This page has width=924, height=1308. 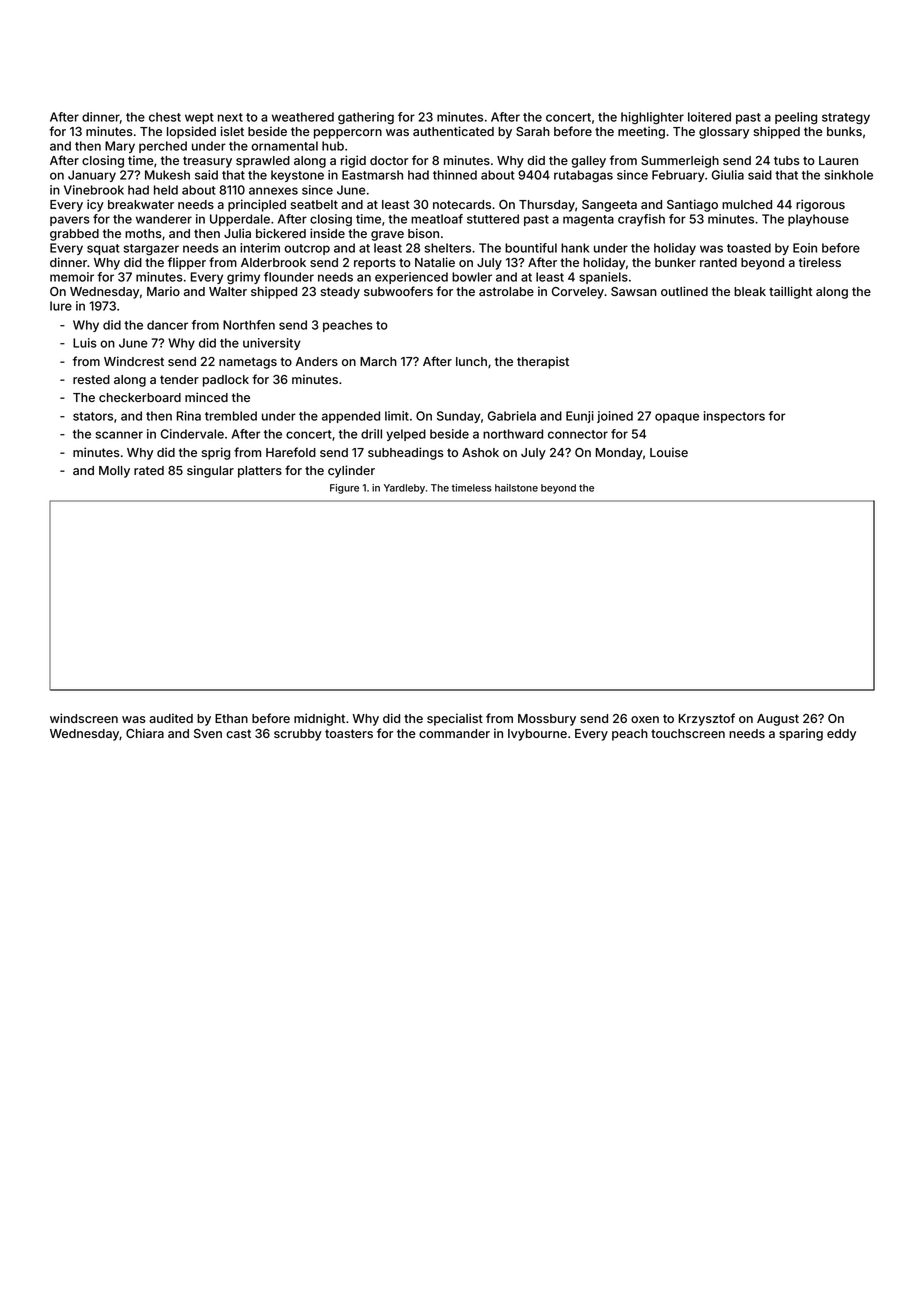 What do you see at coordinates (533, 131) in the page?
I see `Sarah` at bounding box center [533, 131].
